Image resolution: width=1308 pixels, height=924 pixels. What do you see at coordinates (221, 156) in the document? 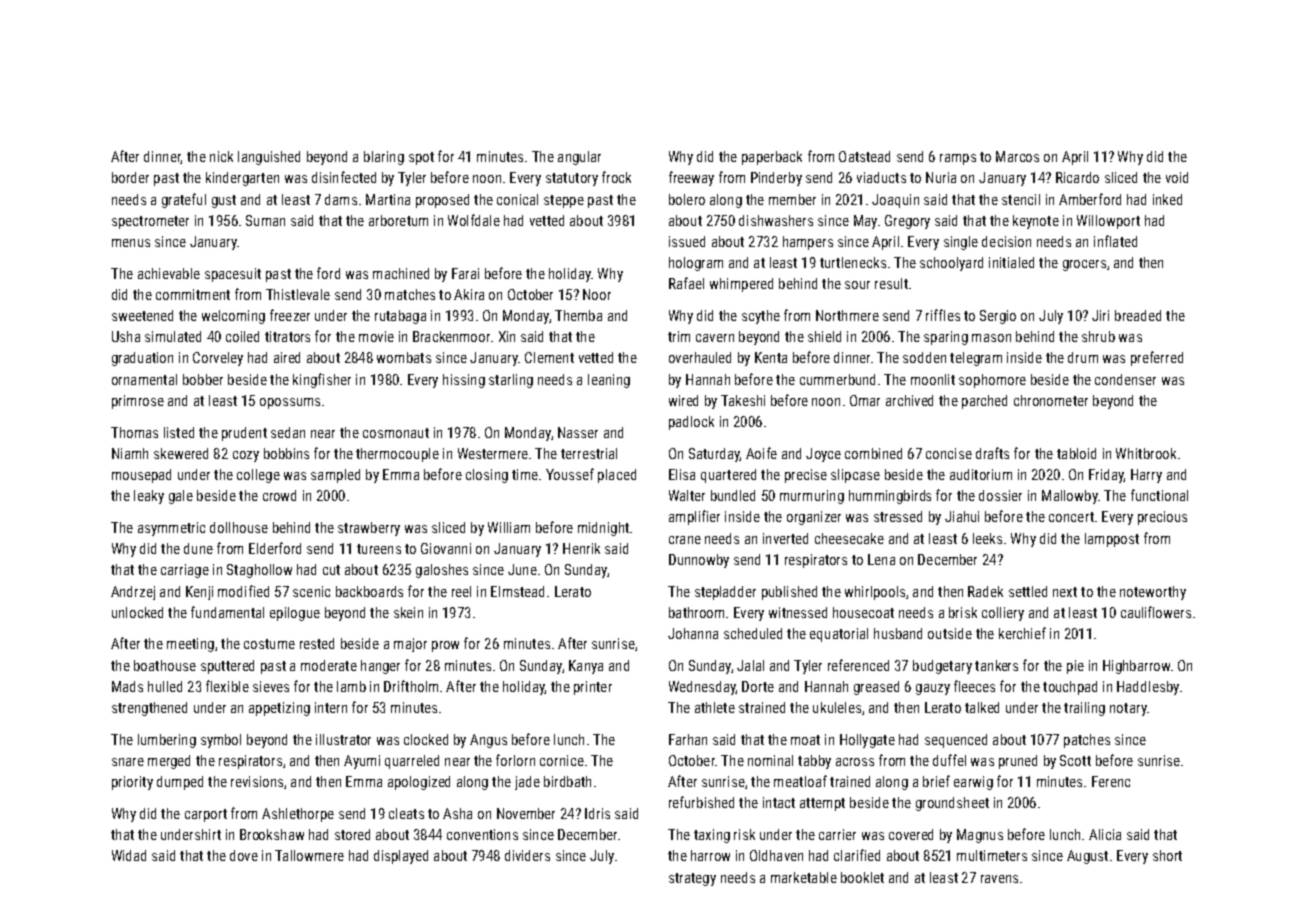
I see `nick` at bounding box center [221, 156].
